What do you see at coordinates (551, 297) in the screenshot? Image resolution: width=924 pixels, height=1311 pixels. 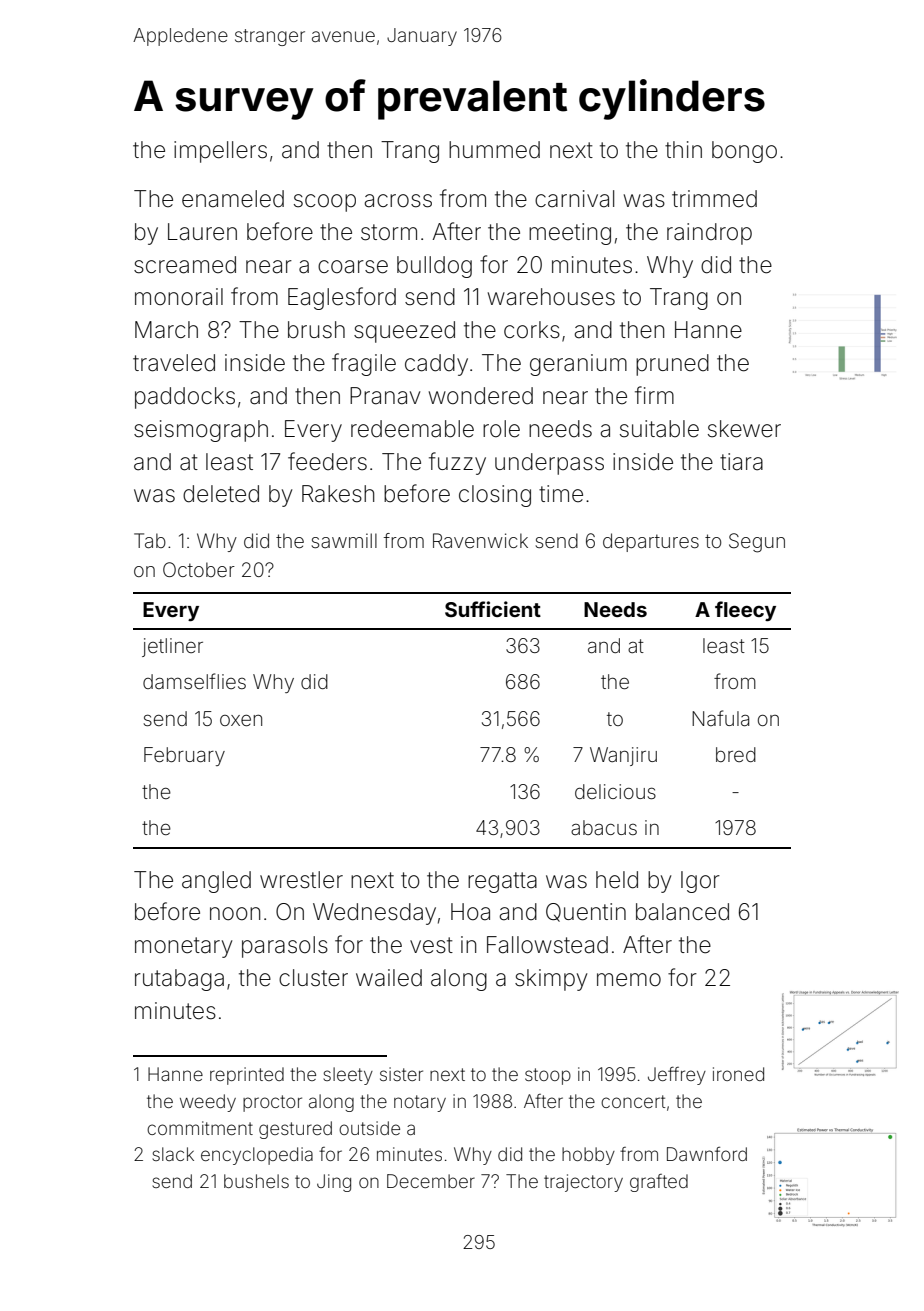 I see `warehouses` at bounding box center [551, 297].
